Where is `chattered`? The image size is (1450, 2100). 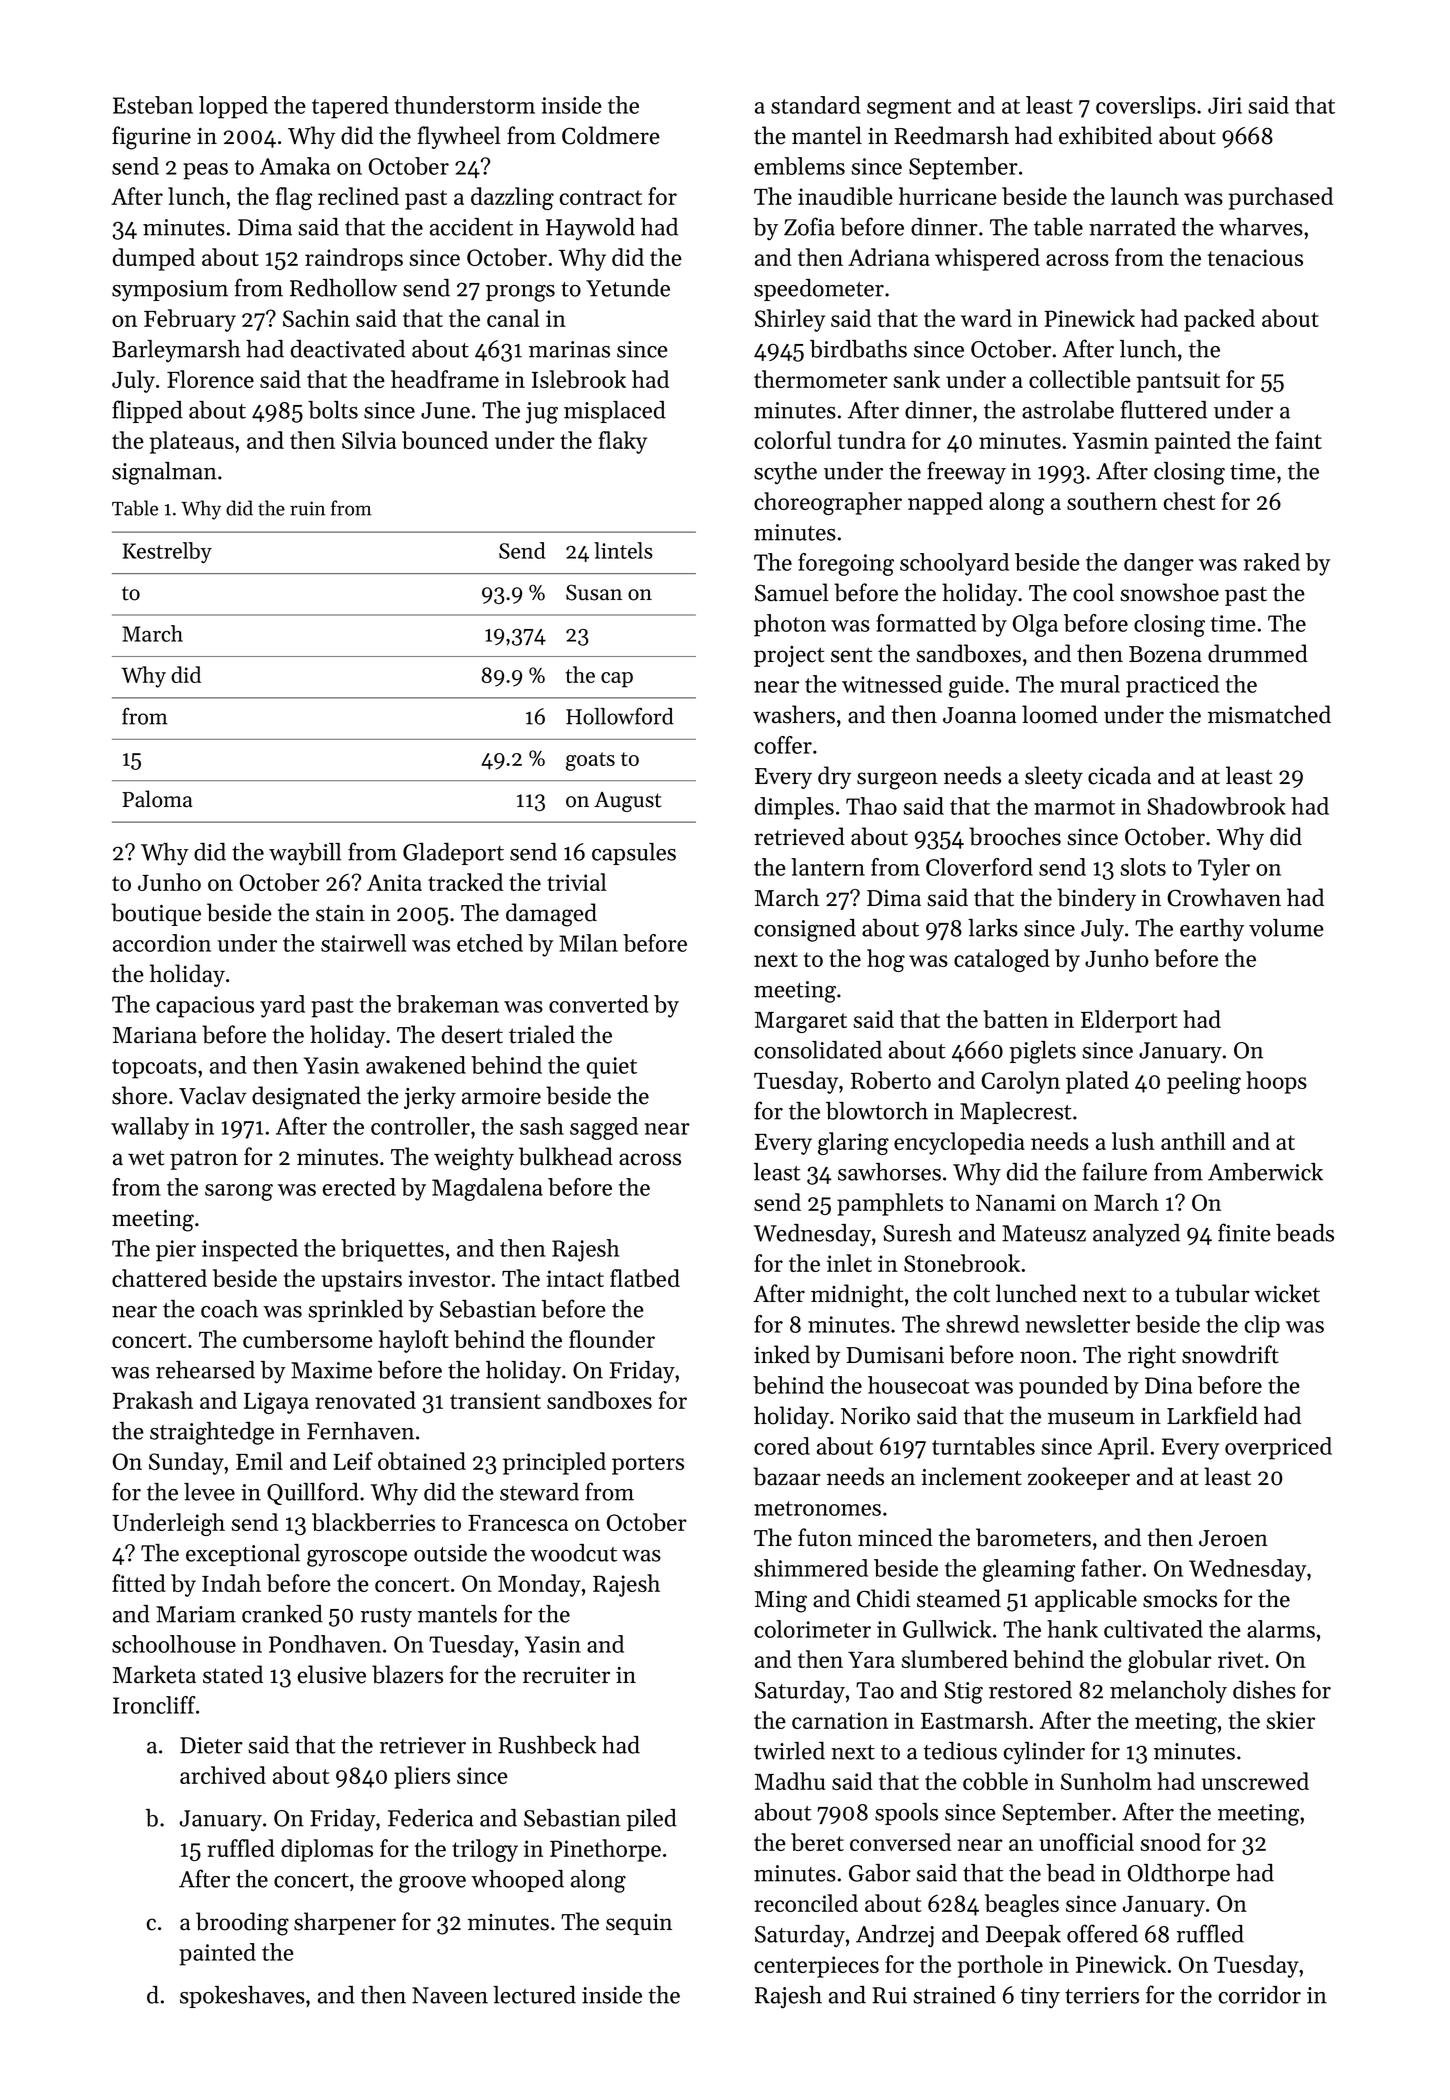
chattered is located at coordinates (159, 1278).
